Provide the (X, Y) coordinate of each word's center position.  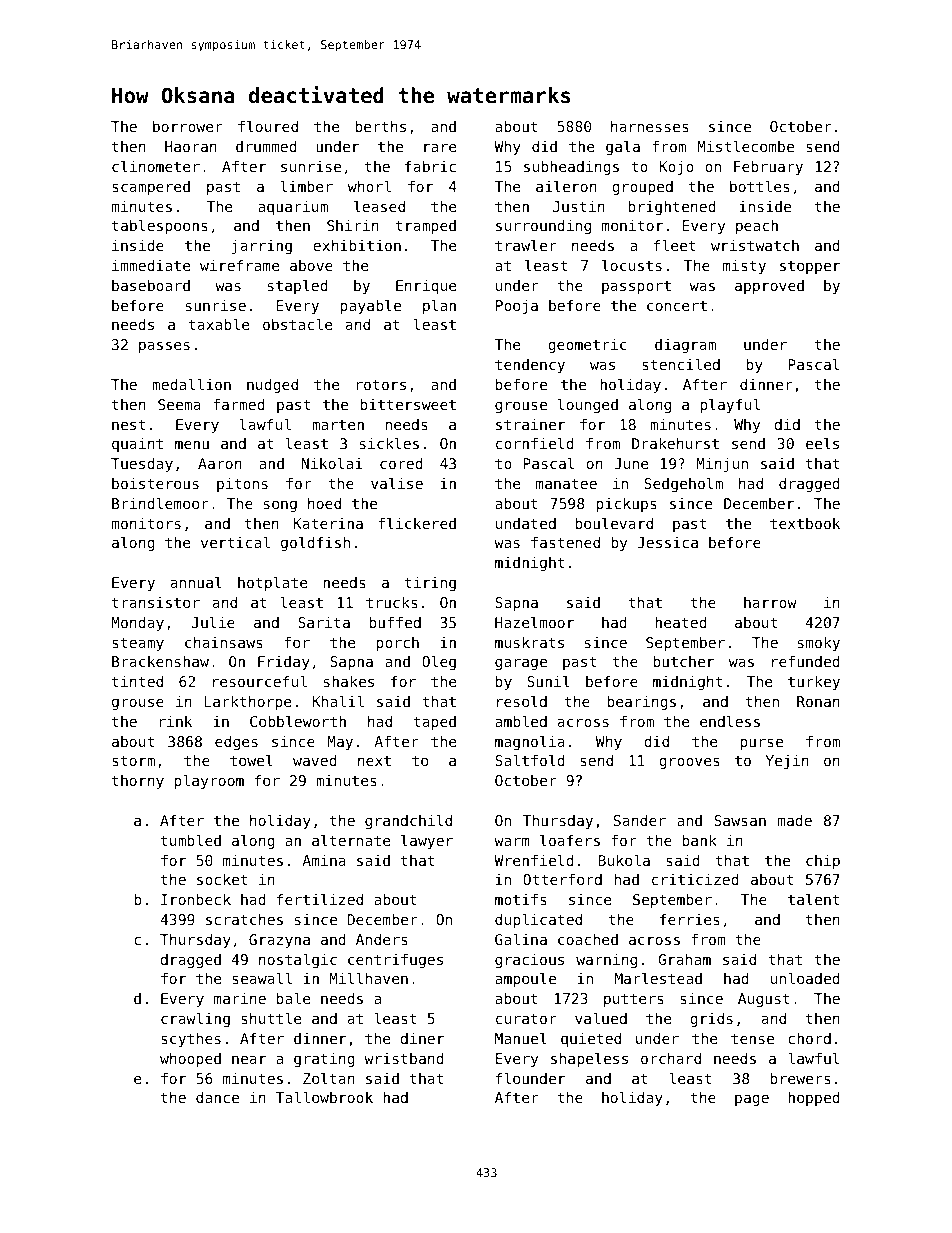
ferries (690, 919)
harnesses (650, 126)
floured (268, 126)
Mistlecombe (745, 146)
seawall (262, 978)
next (374, 760)
